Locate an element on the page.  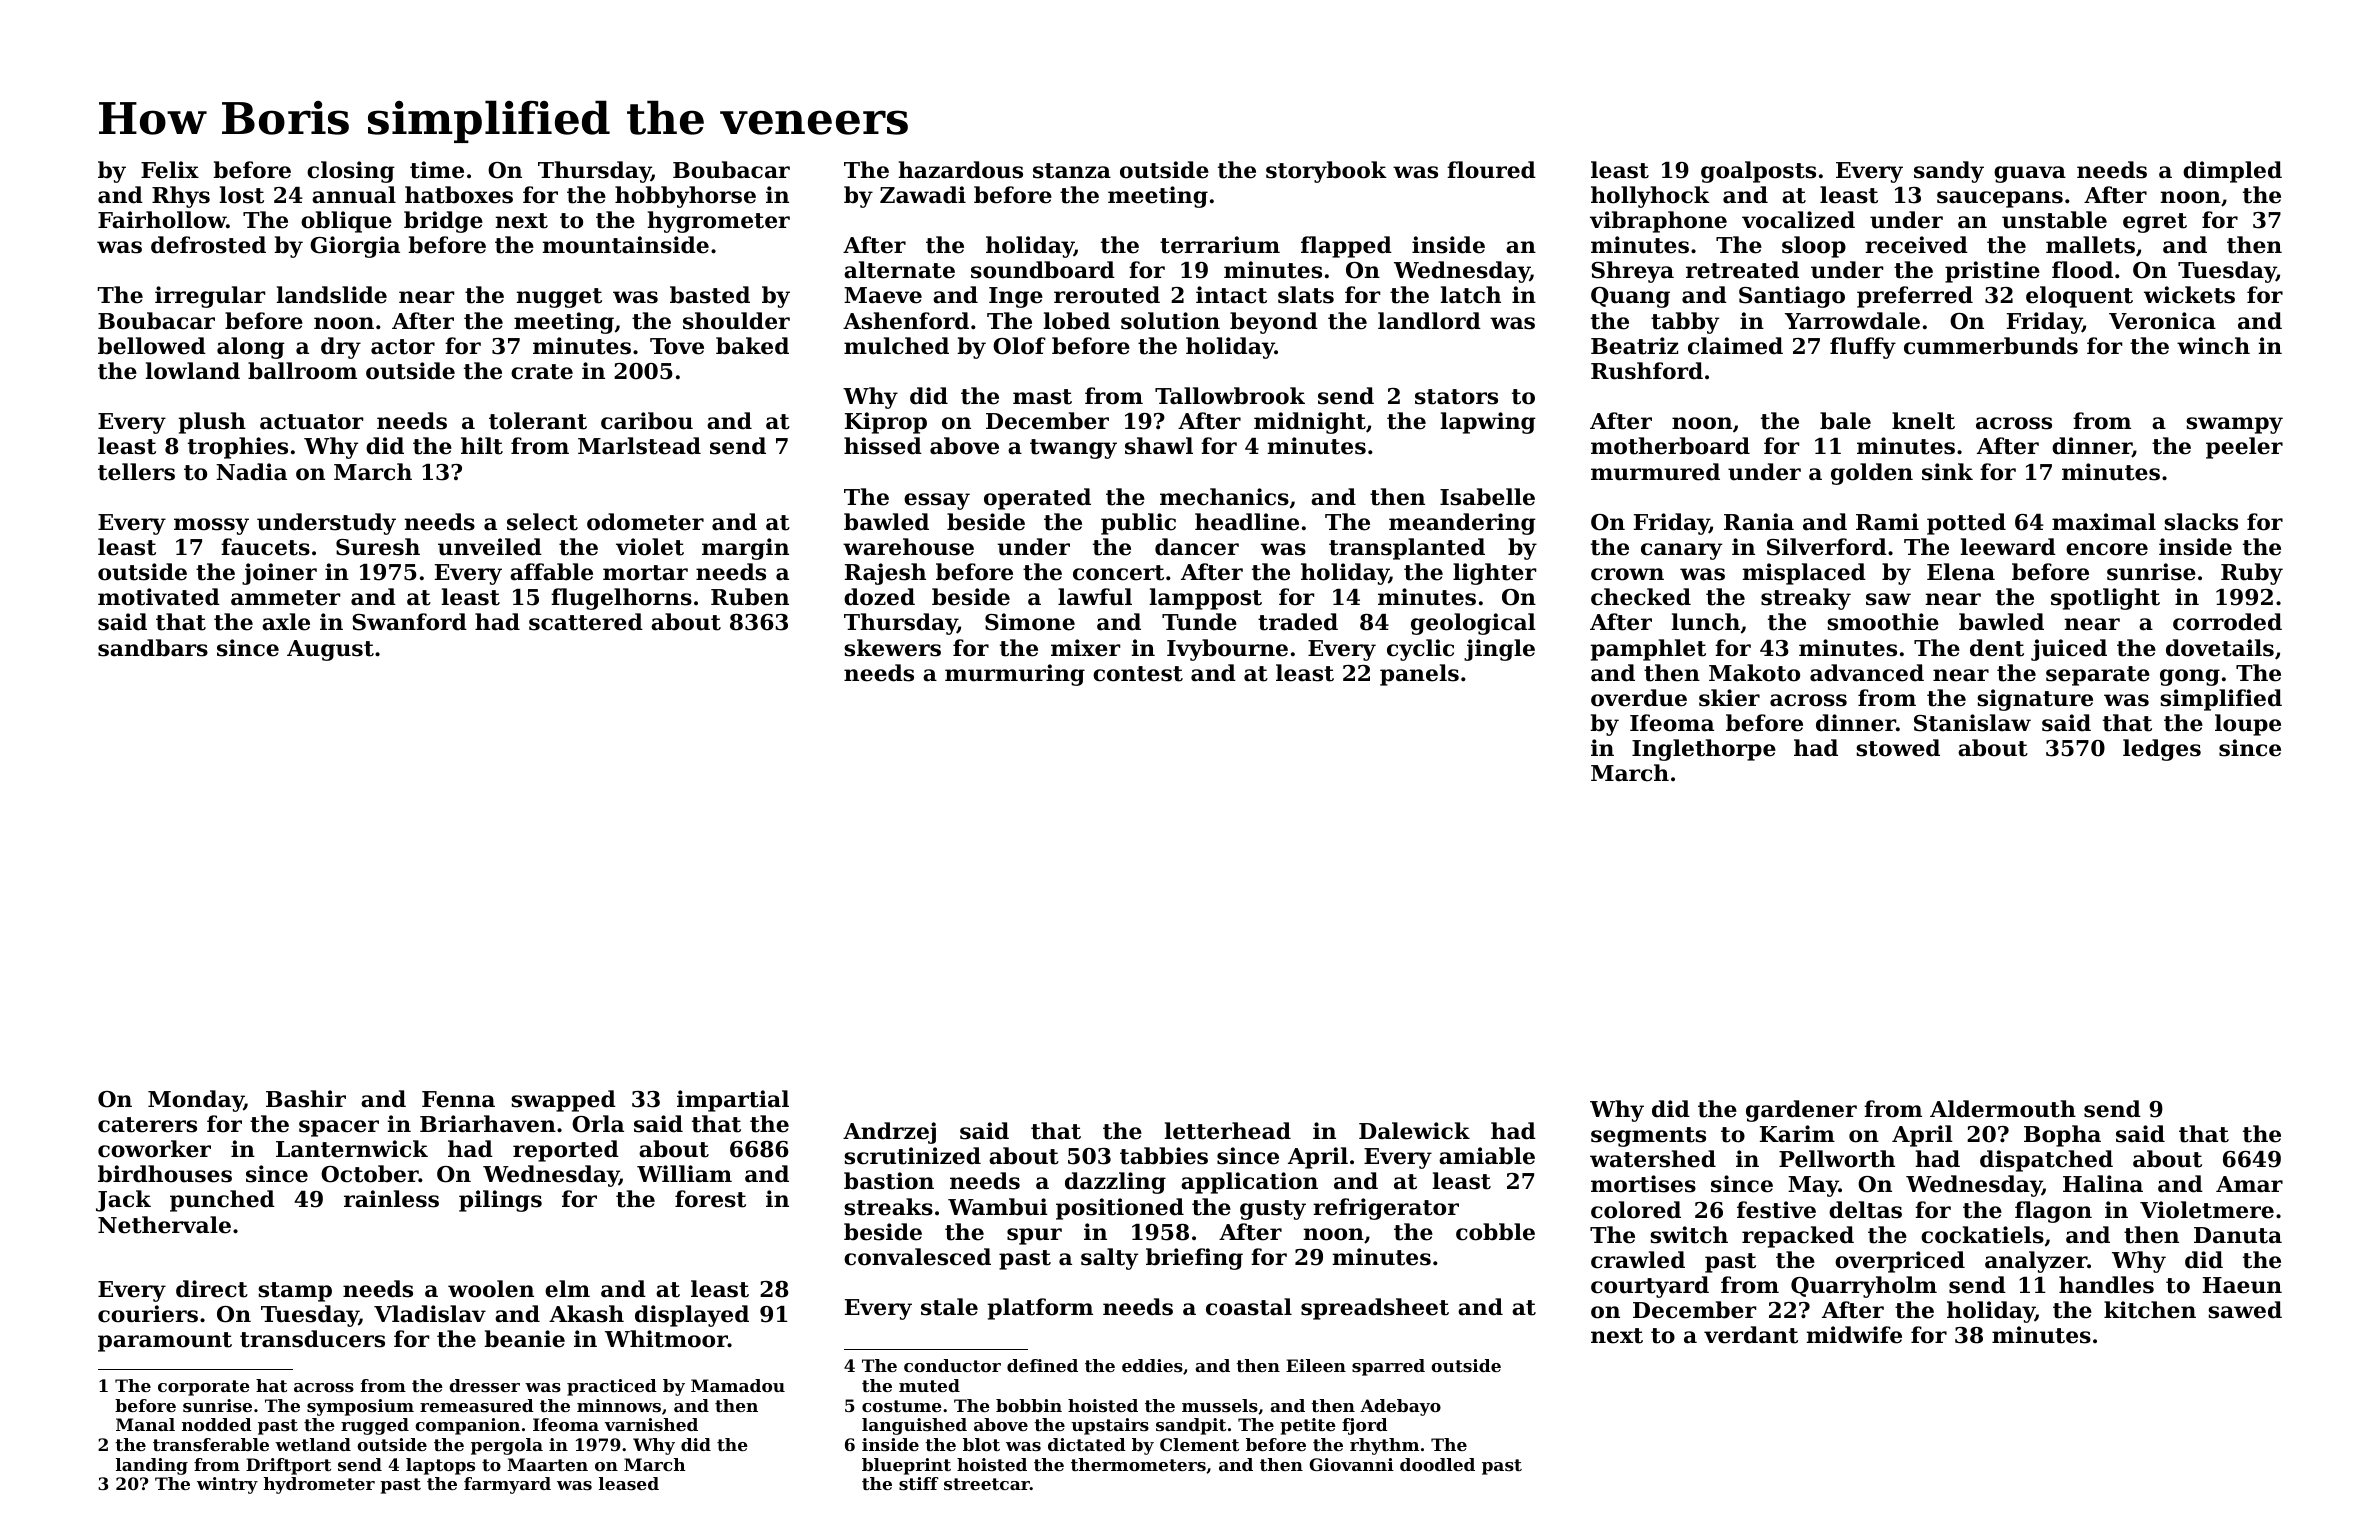
Andrzej is located at coordinates (889, 1133).
